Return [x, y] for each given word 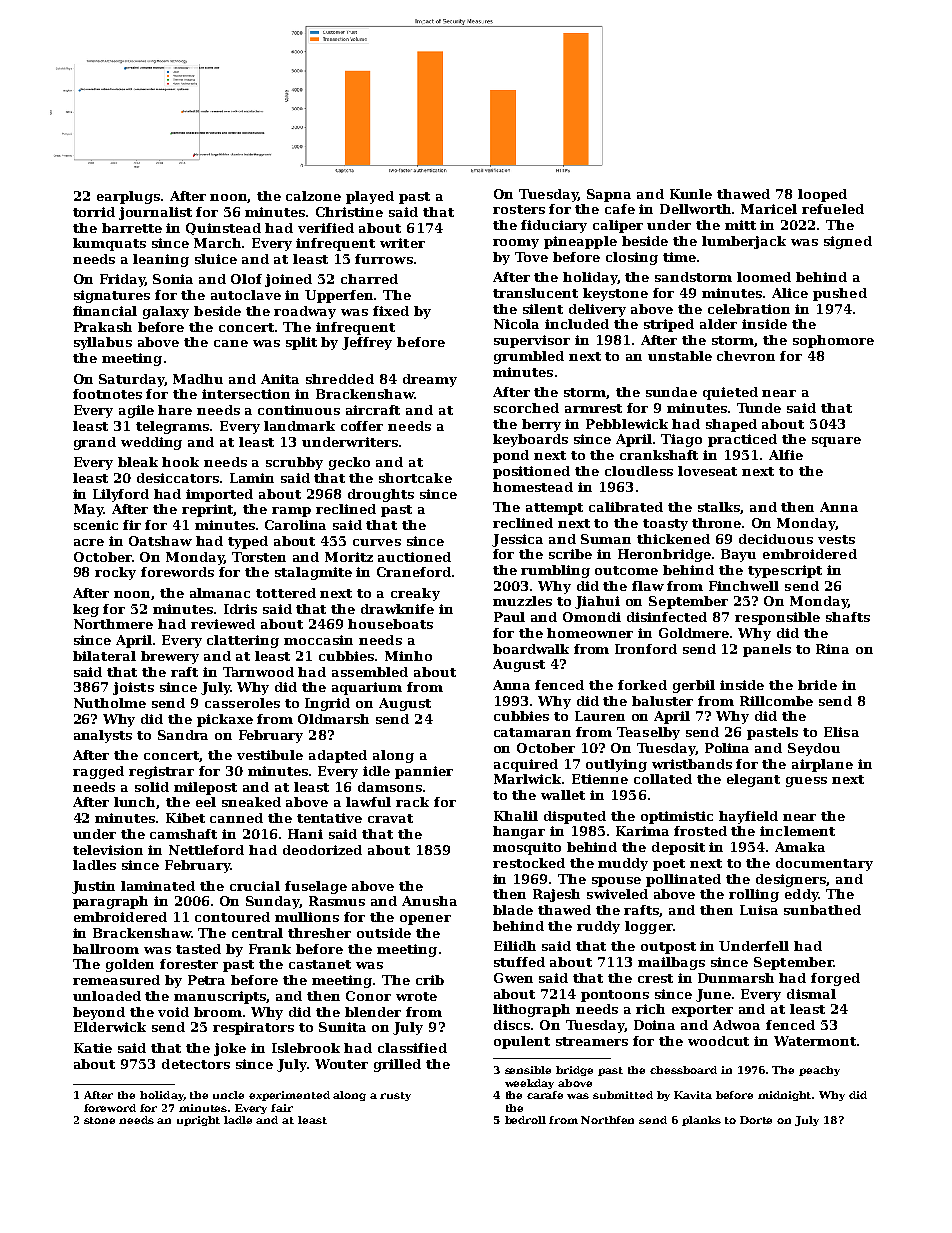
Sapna [609, 195]
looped [822, 195]
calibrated [626, 507]
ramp [291, 512]
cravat [390, 818]
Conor [368, 996]
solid [152, 787]
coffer [362, 426]
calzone [313, 196]
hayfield [748, 817]
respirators [253, 1028]
